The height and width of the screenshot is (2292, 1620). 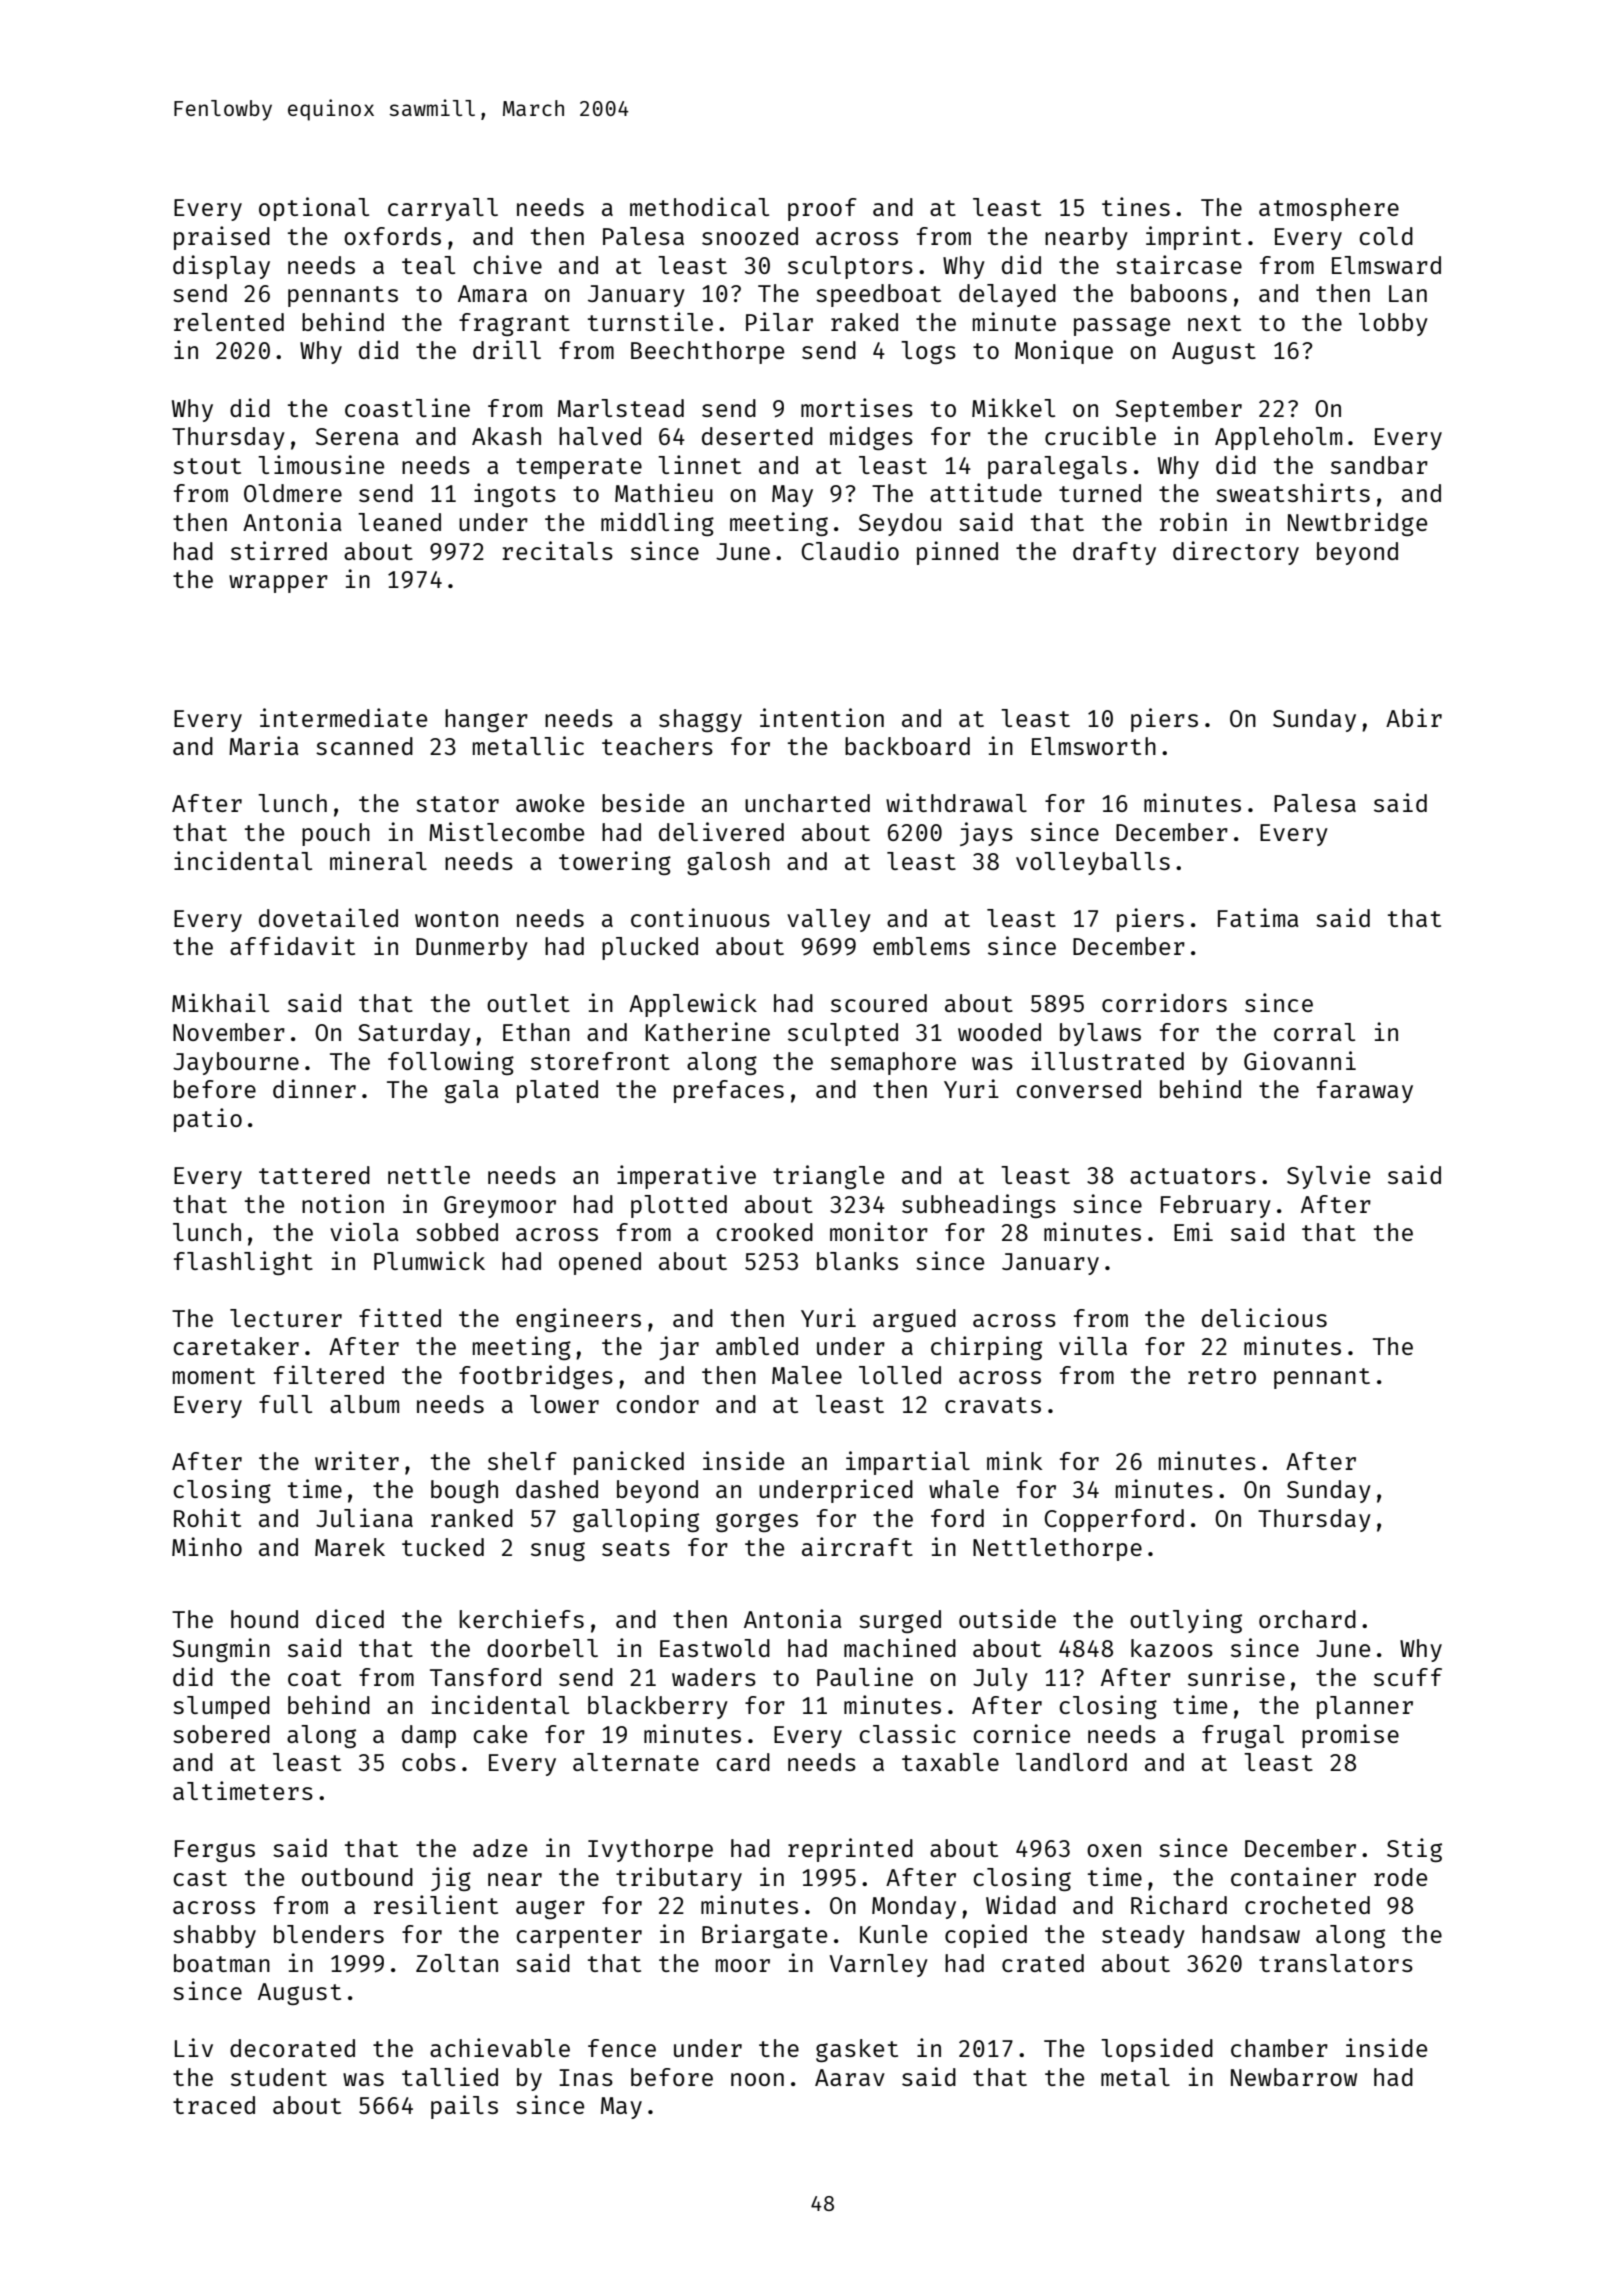 I want to click on methodical, so click(x=699, y=206).
